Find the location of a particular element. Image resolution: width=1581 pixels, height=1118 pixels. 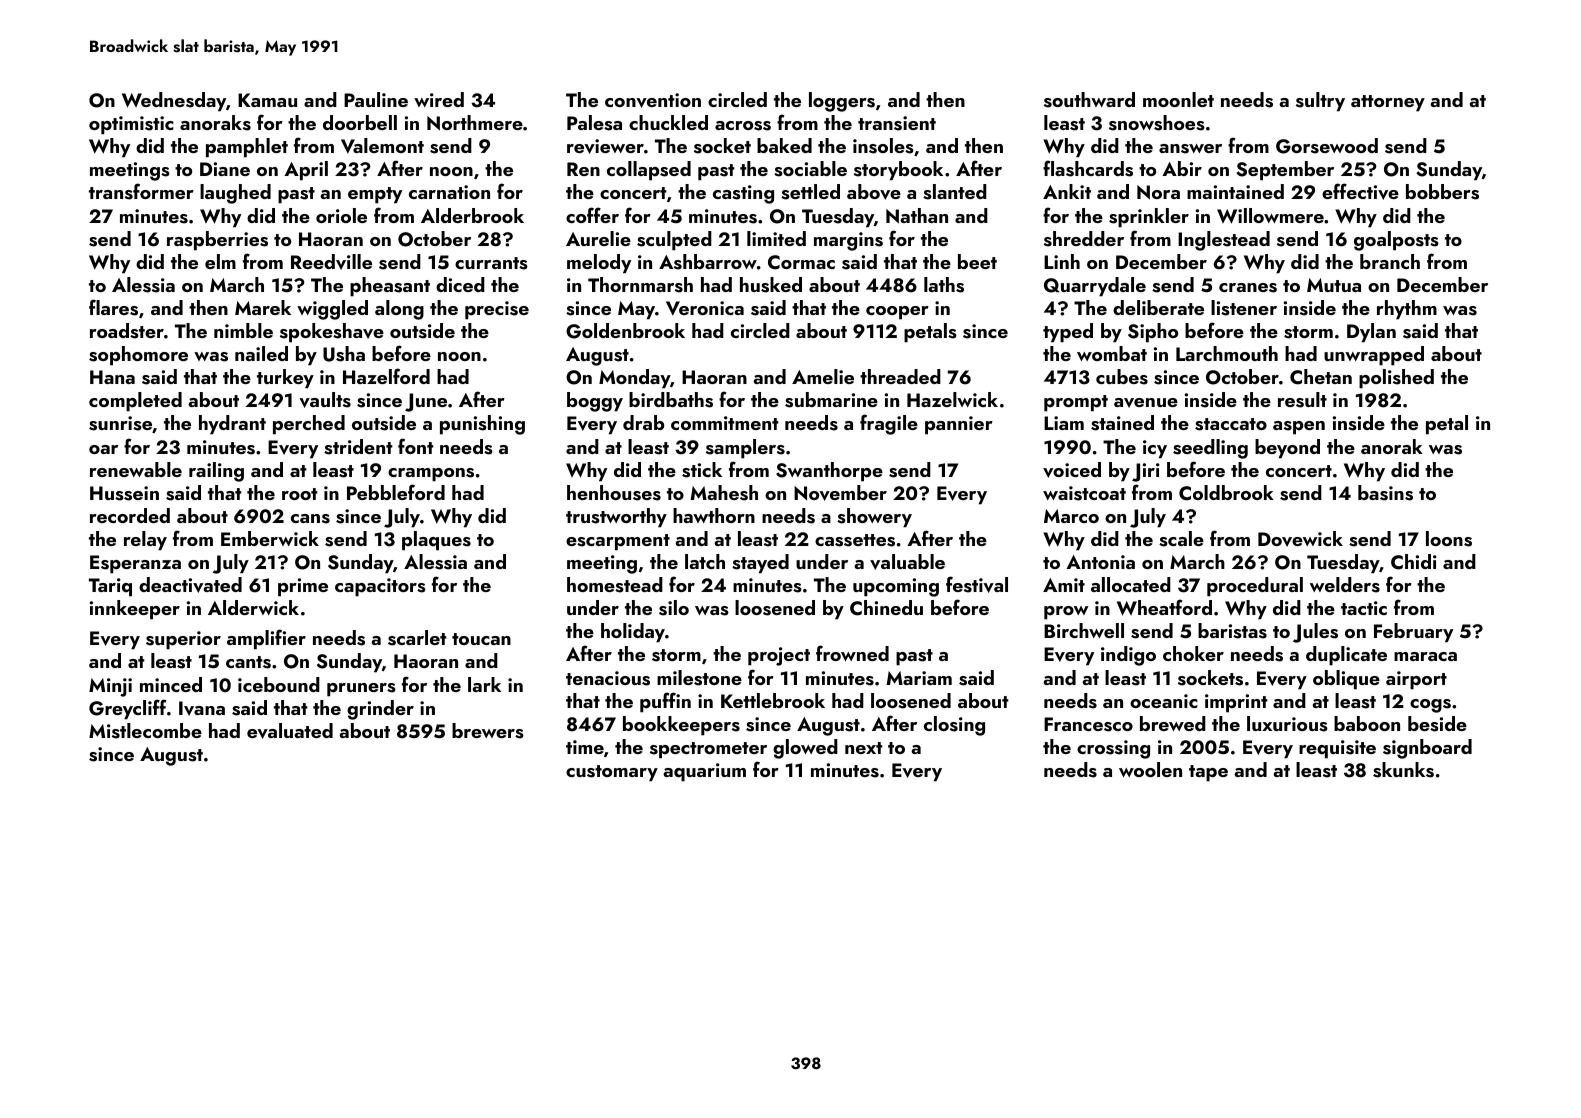

Nathan is located at coordinates (917, 216).
